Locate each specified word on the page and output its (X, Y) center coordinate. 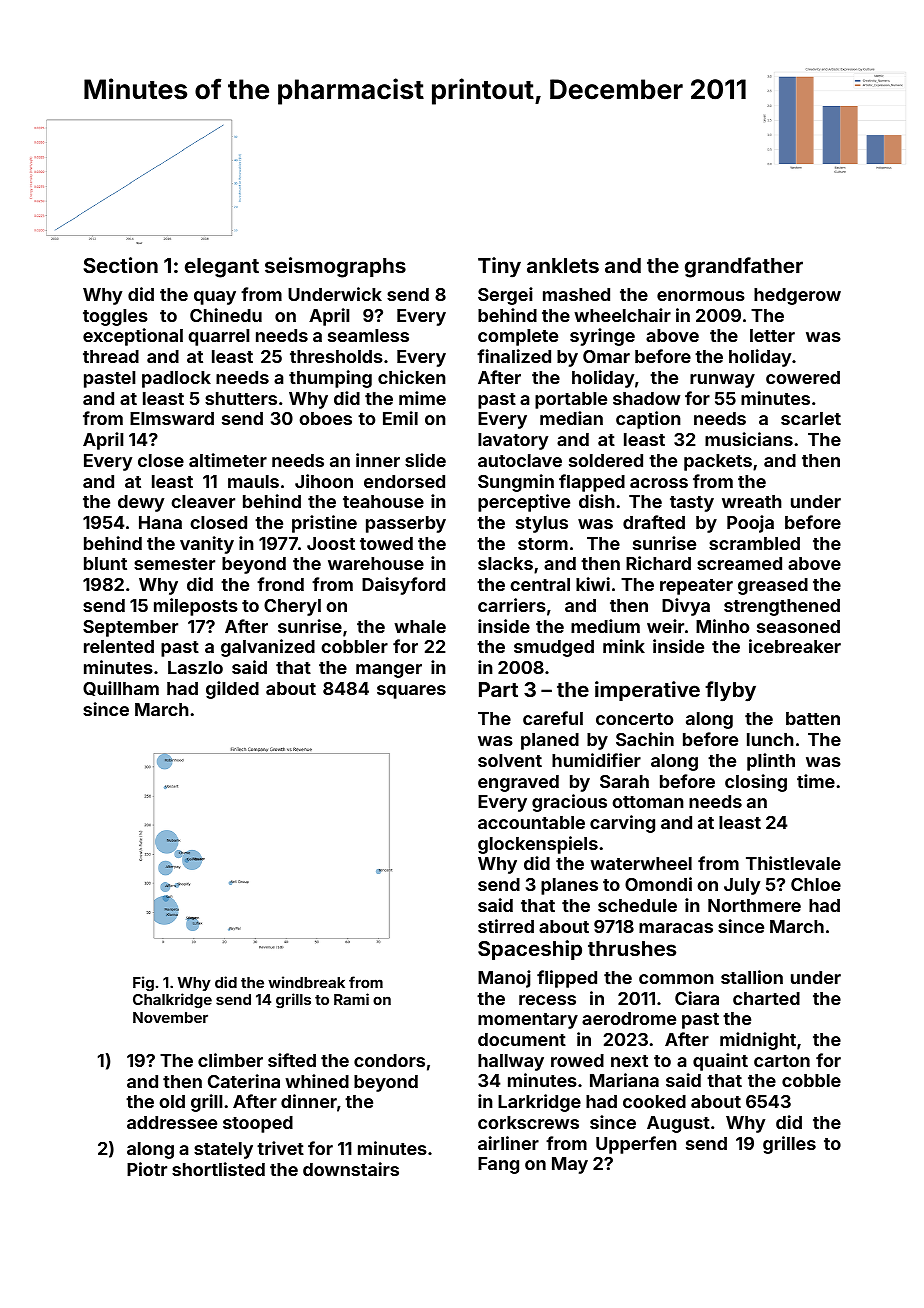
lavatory (513, 441)
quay (215, 298)
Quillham (121, 688)
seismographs (335, 267)
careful (553, 718)
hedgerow (797, 296)
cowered (803, 377)
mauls (253, 481)
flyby (730, 691)
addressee (172, 1122)
